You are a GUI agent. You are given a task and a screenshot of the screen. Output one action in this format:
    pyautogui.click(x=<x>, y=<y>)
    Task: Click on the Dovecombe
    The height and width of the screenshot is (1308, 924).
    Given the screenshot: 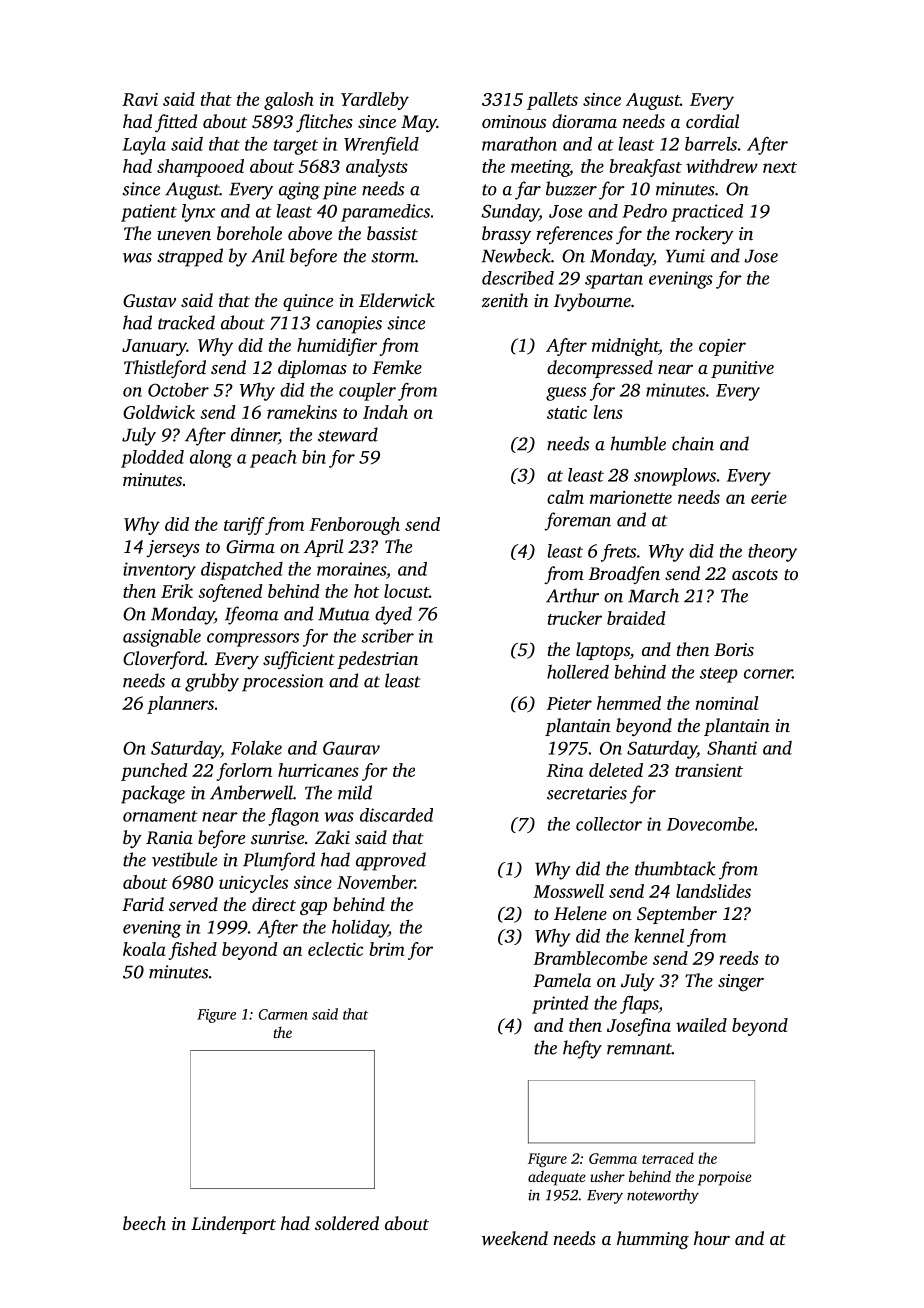 What is the action you would take?
    pyautogui.click(x=710, y=824)
